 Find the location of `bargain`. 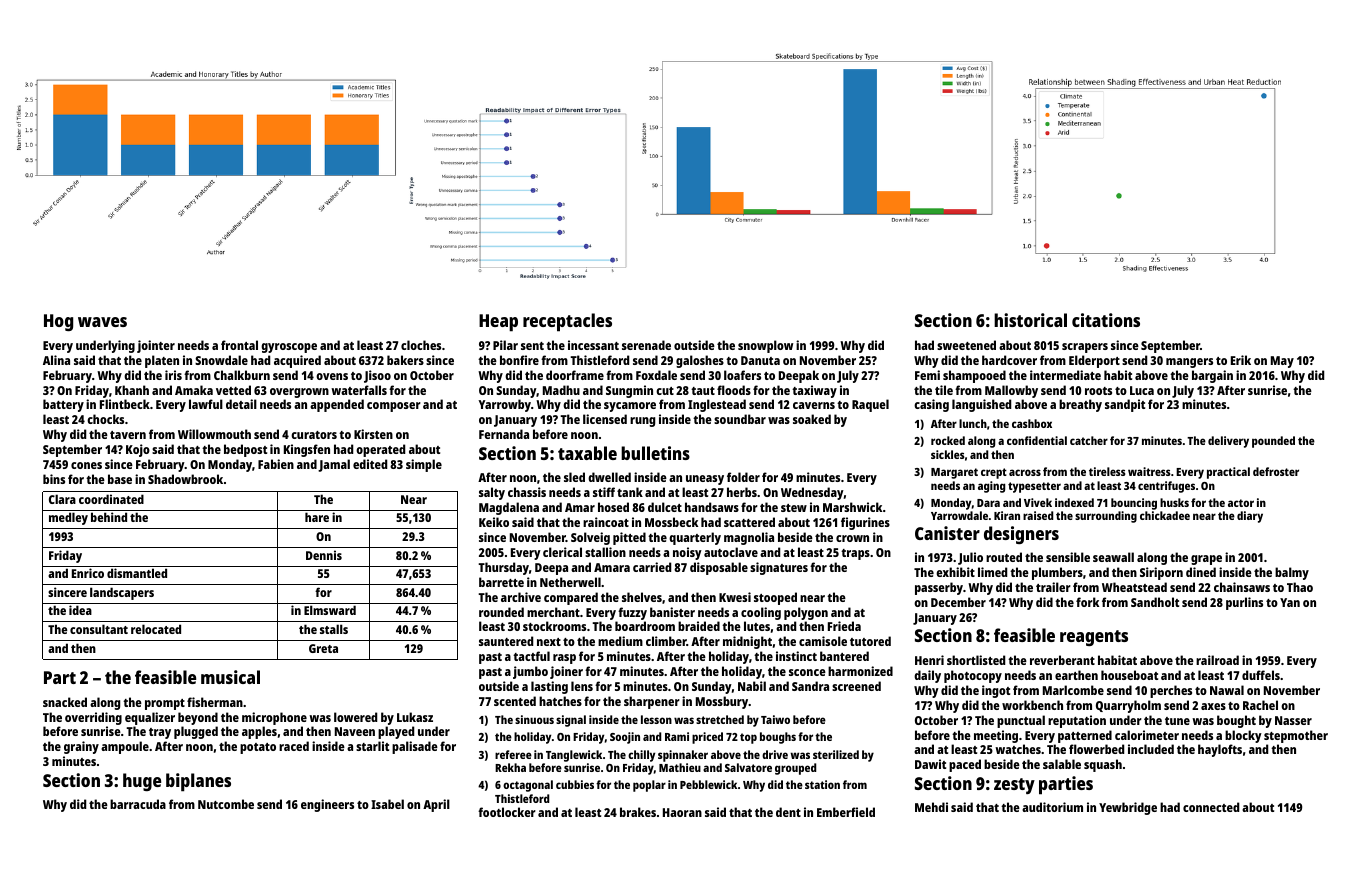

bargain is located at coordinates (1212, 376).
